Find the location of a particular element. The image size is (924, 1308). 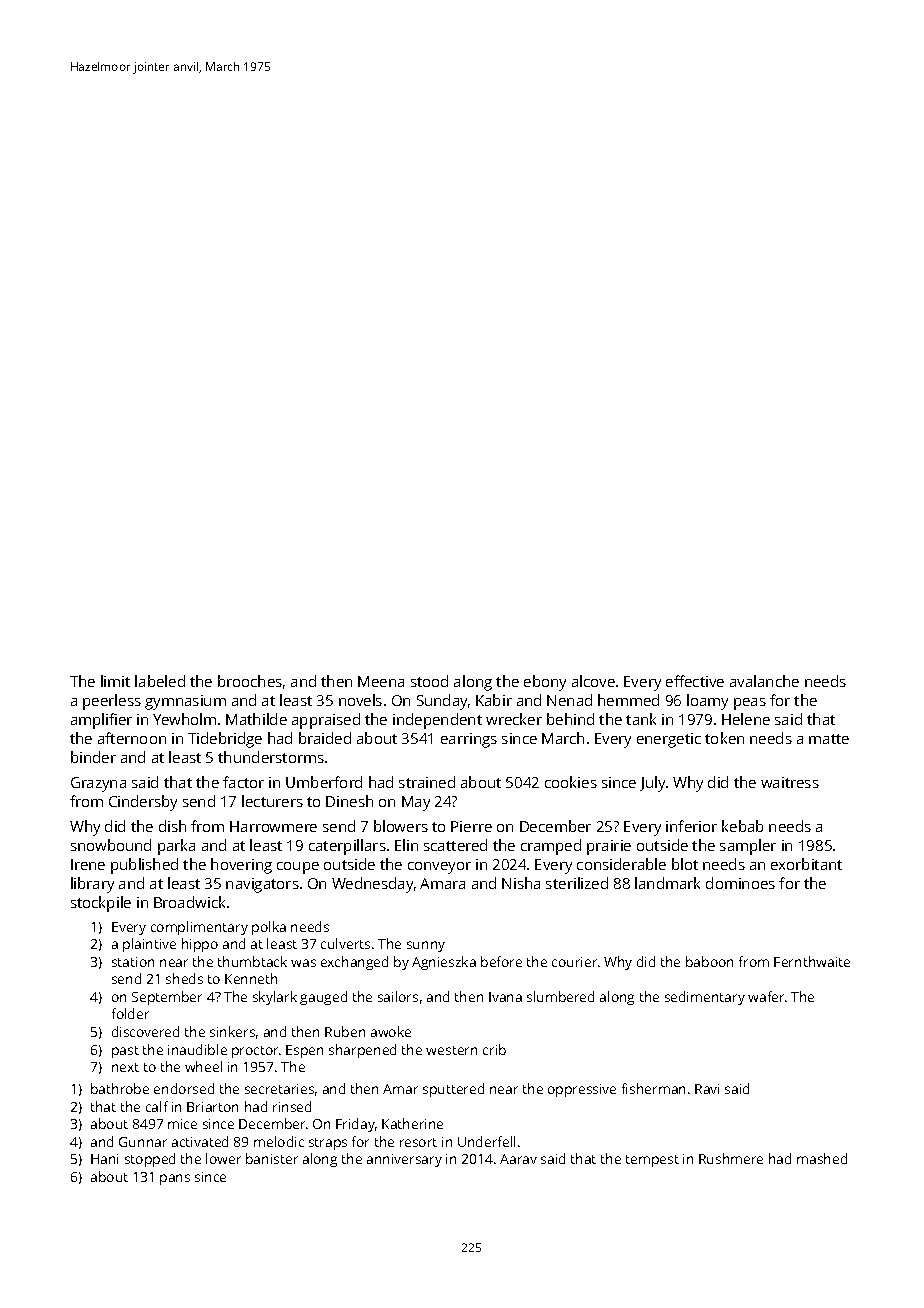

wafer is located at coordinates (766, 996).
